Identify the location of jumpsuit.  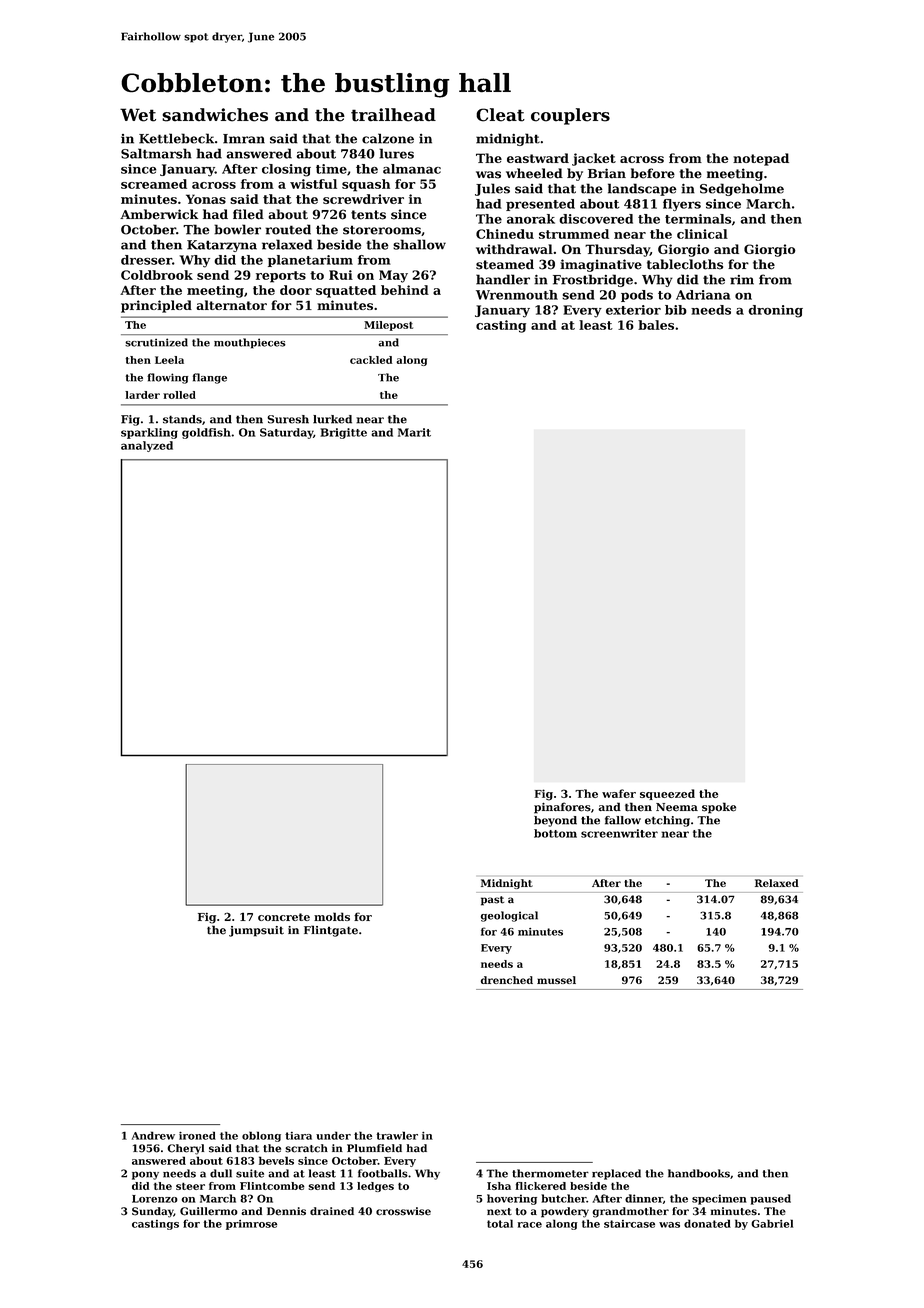
(256, 931).
